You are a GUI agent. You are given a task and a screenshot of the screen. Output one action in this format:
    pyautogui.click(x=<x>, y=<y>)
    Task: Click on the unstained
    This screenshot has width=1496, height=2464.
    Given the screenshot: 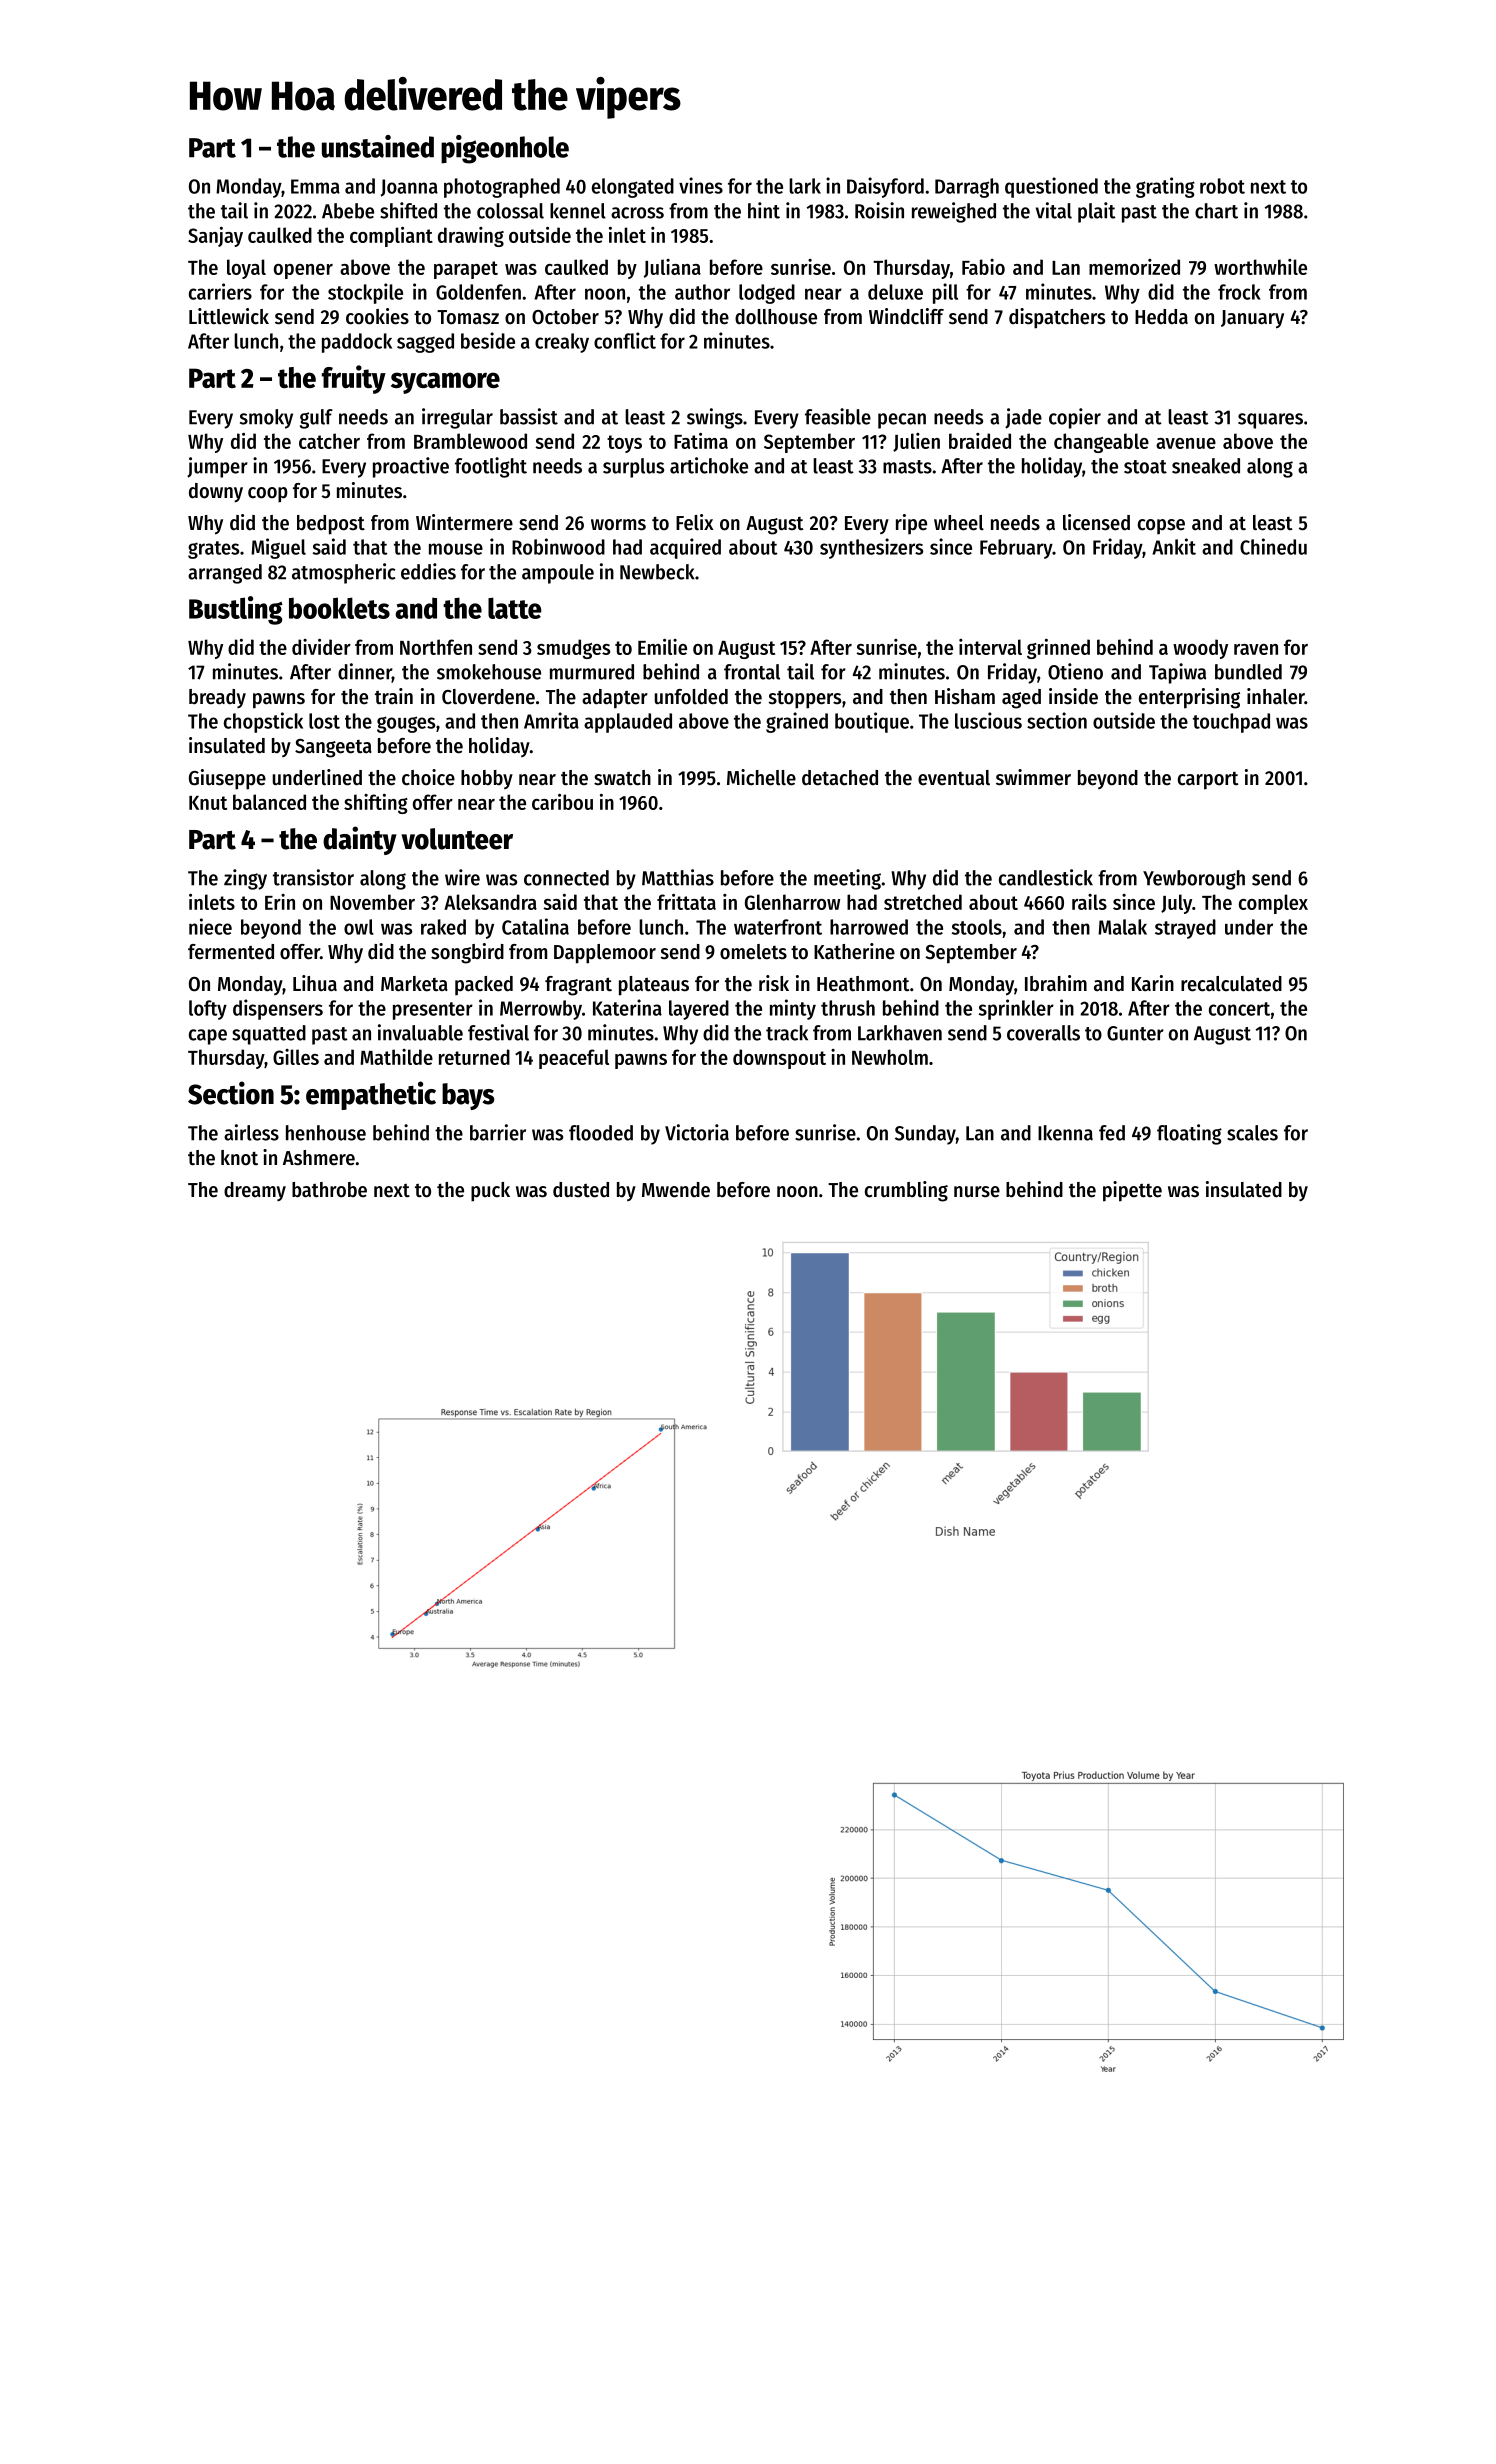 What is the action you would take?
    pyautogui.click(x=378, y=146)
